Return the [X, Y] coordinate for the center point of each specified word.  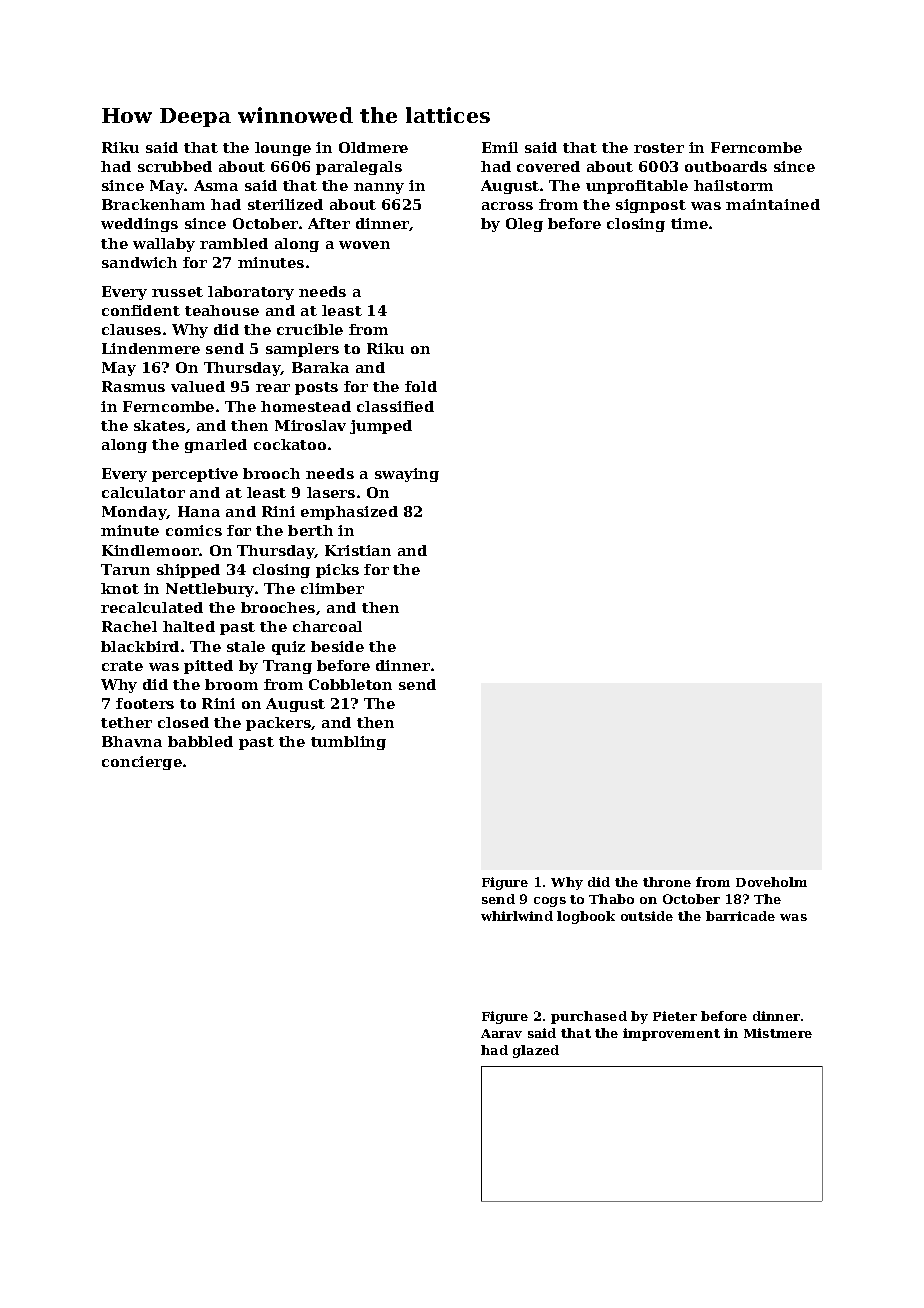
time [689, 223]
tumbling [348, 743]
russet [177, 292]
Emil [500, 147]
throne [667, 882]
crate [122, 666]
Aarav [501, 1033]
